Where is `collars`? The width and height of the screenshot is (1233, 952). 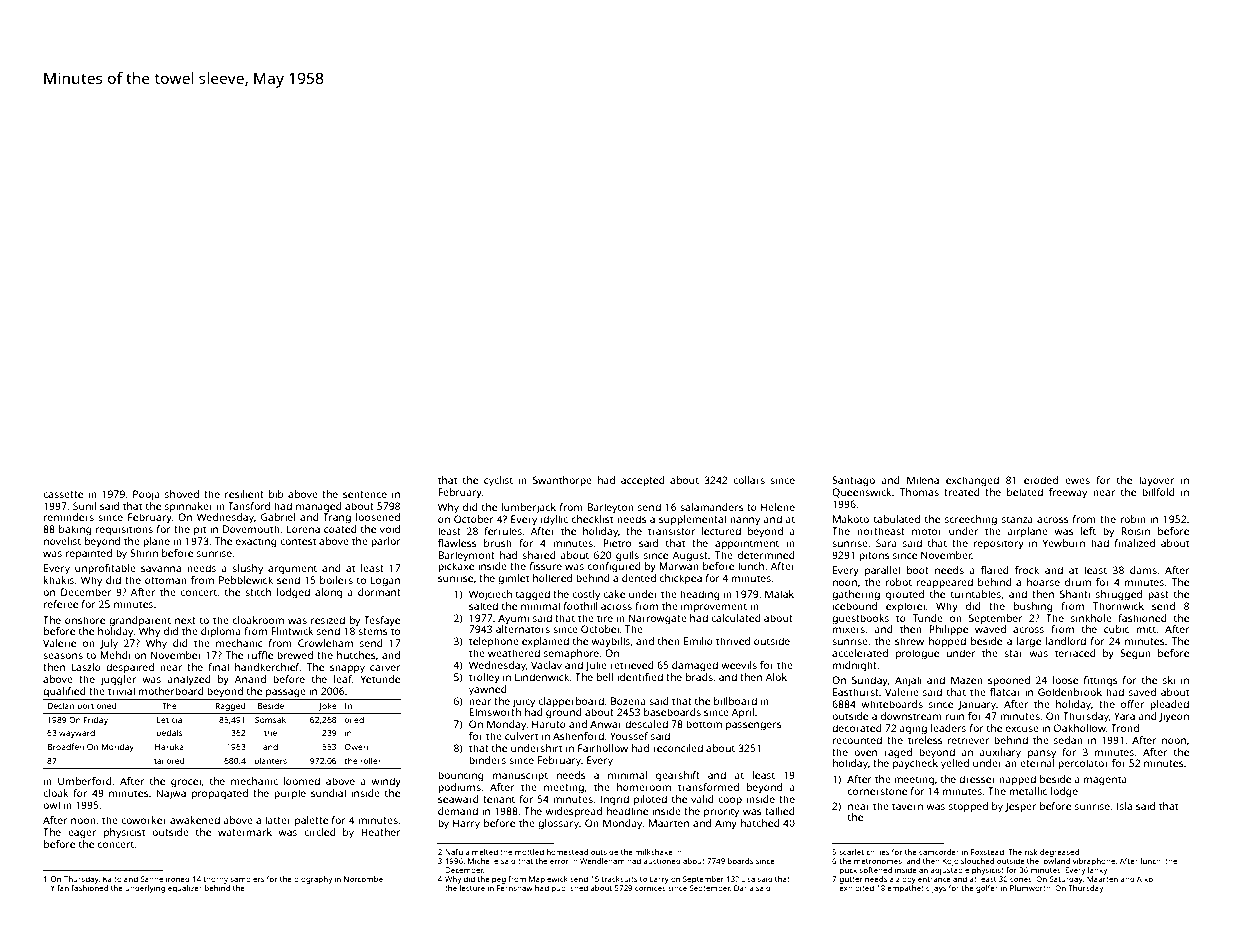
collars is located at coordinates (749, 480).
